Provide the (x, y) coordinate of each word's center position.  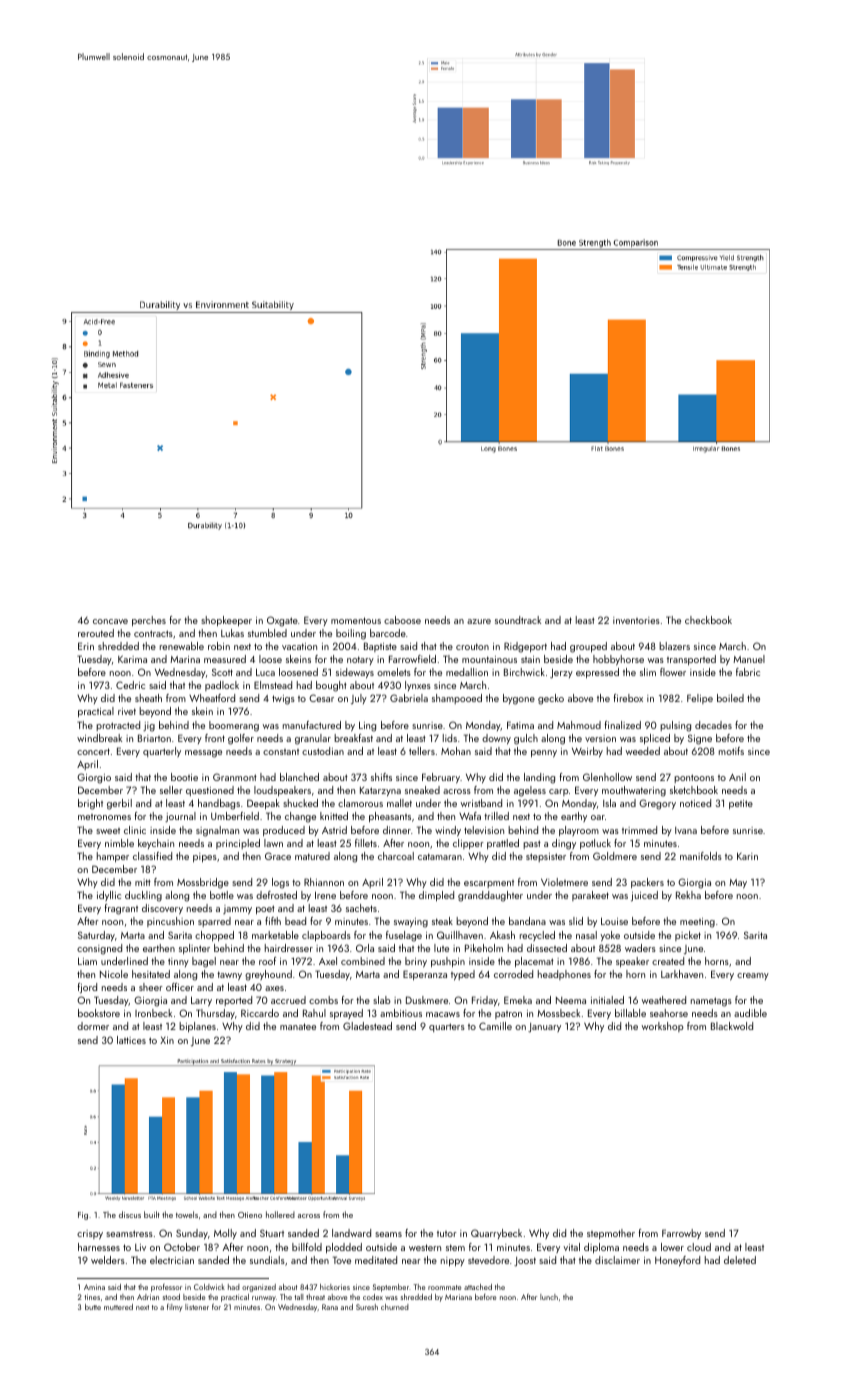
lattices (131, 1040)
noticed (695, 803)
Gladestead (367, 1026)
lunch (549, 1297)
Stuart (272, 1233)
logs (280, 883)
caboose (402, 620)
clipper (468, 844)
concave (110, 621)
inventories (636, 620)
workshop (663, 1027)
